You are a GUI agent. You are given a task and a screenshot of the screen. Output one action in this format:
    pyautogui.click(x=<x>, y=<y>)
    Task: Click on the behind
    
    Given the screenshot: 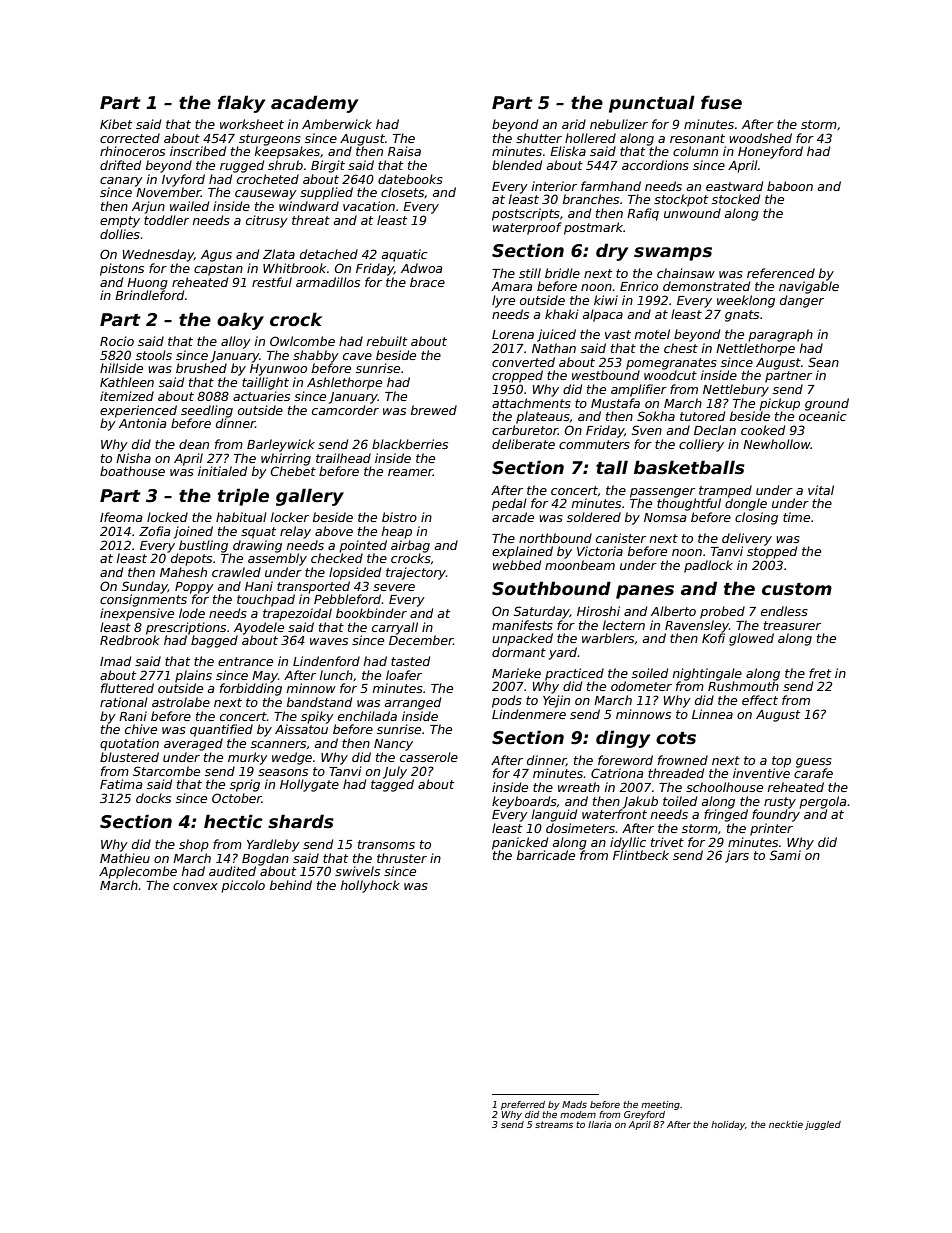 What is the action you would take?
    pyautogui.click(x=291, y=885)
